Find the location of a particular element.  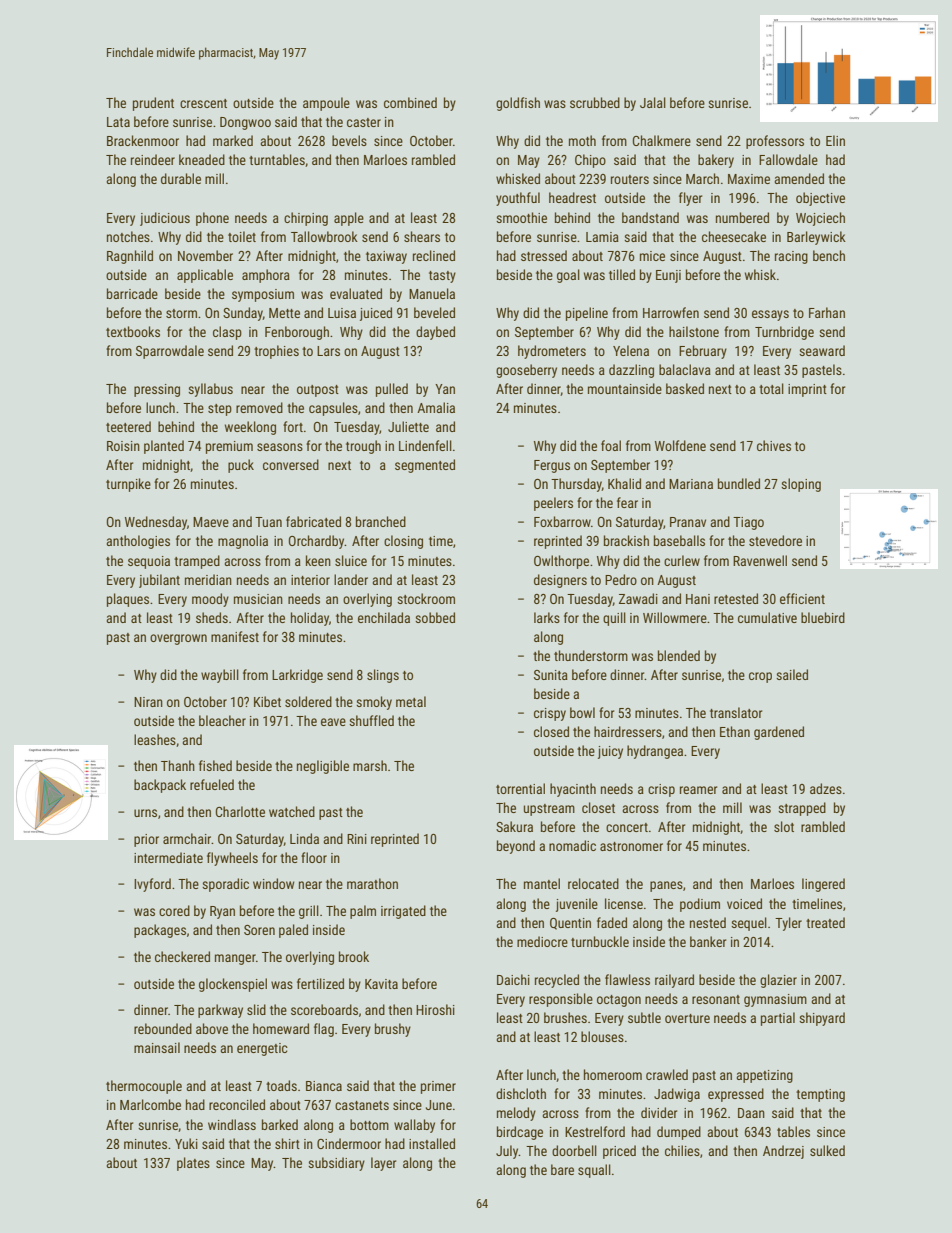

Ragnhild is located at coordinates (130, 257).
